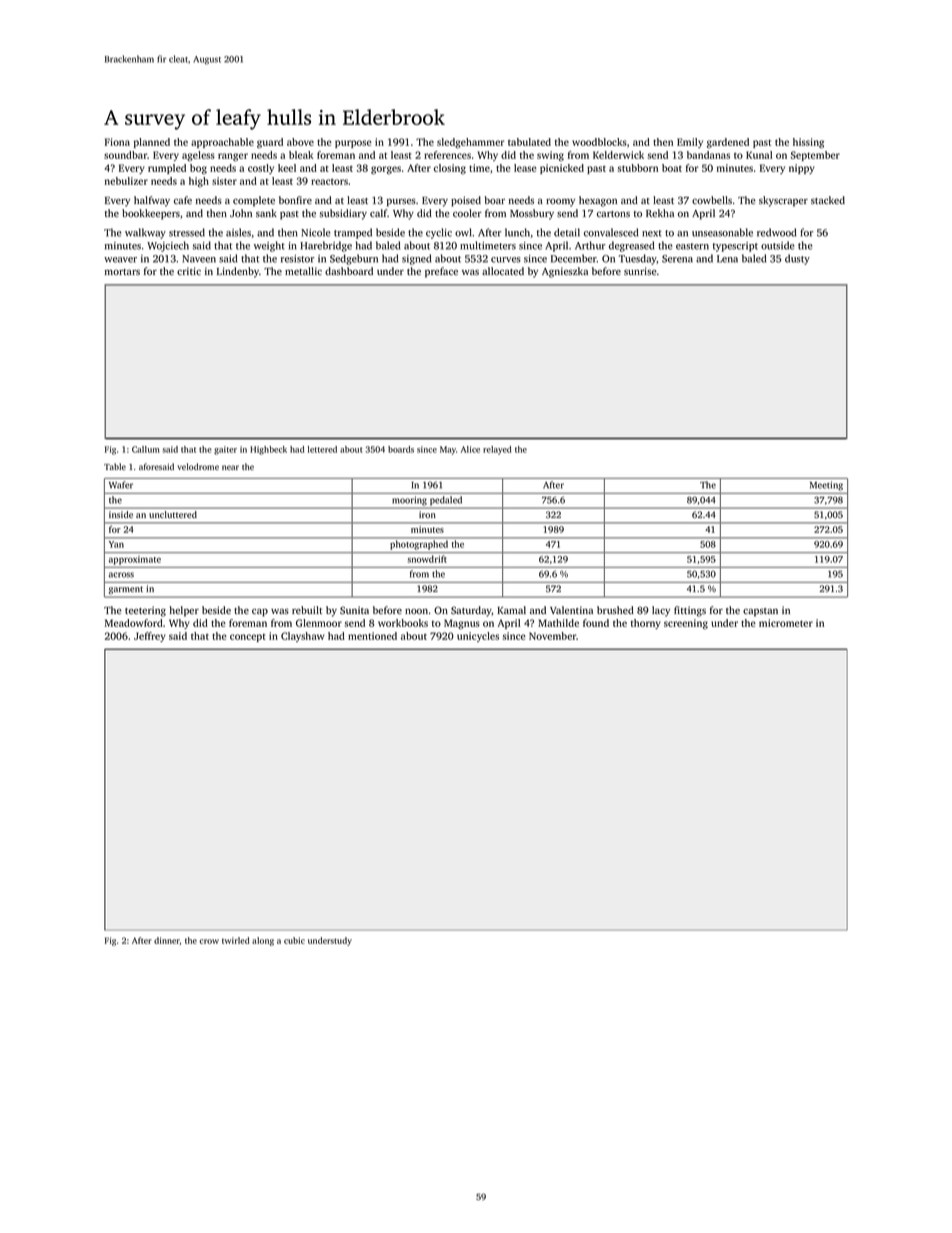 The image size is (952, 1233). Describe the element at coordinates (294, 940) in the screenshot. I see `cubic` at that location.
